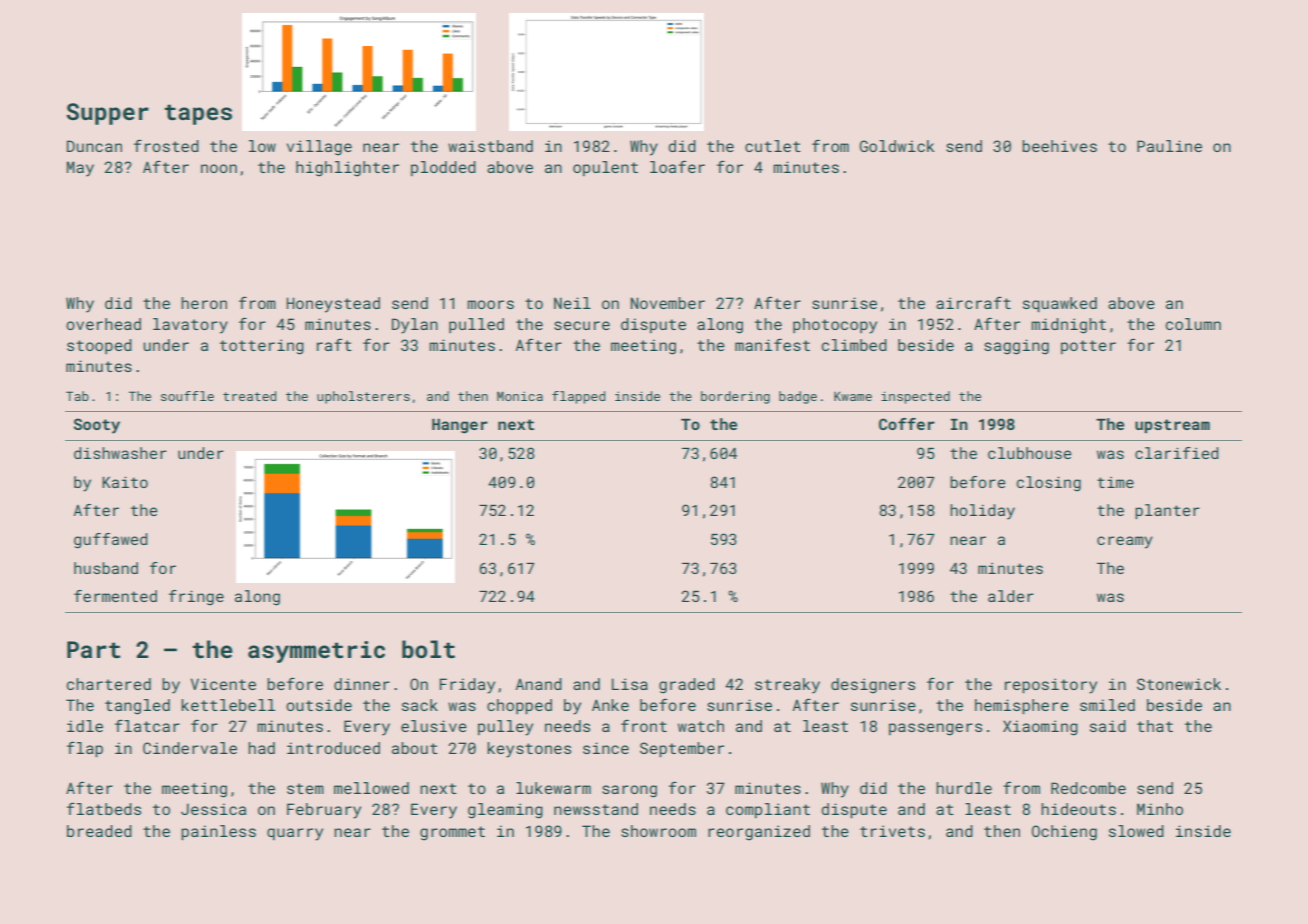 The height and width of the screenshot is (924, 1308). What do you see at coordinates (363, 397) in the screenshot?
I see `upholsterers` at bounding box center [363, 397].
